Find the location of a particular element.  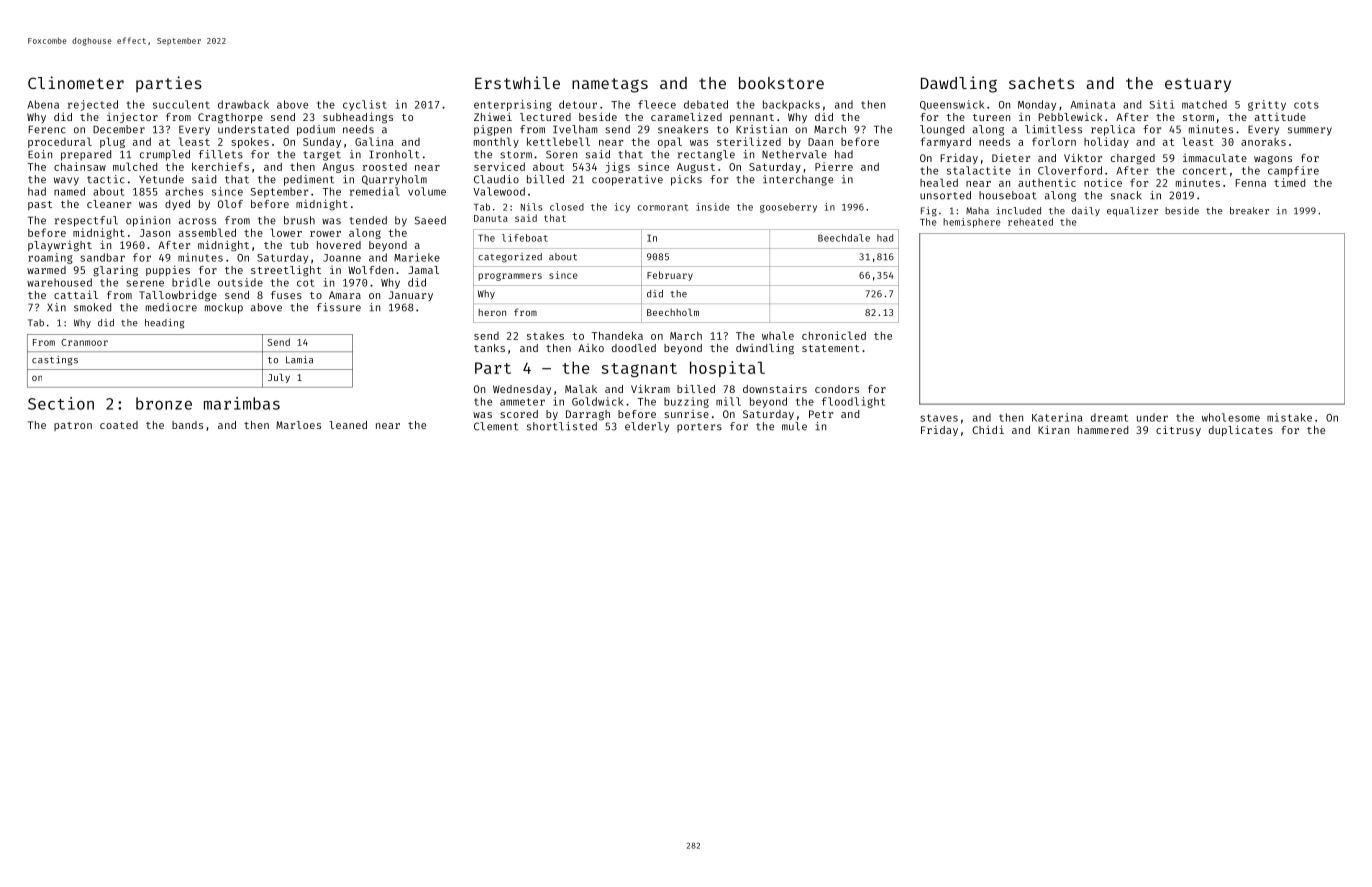

snack is located at coordinates (1126, 195).
